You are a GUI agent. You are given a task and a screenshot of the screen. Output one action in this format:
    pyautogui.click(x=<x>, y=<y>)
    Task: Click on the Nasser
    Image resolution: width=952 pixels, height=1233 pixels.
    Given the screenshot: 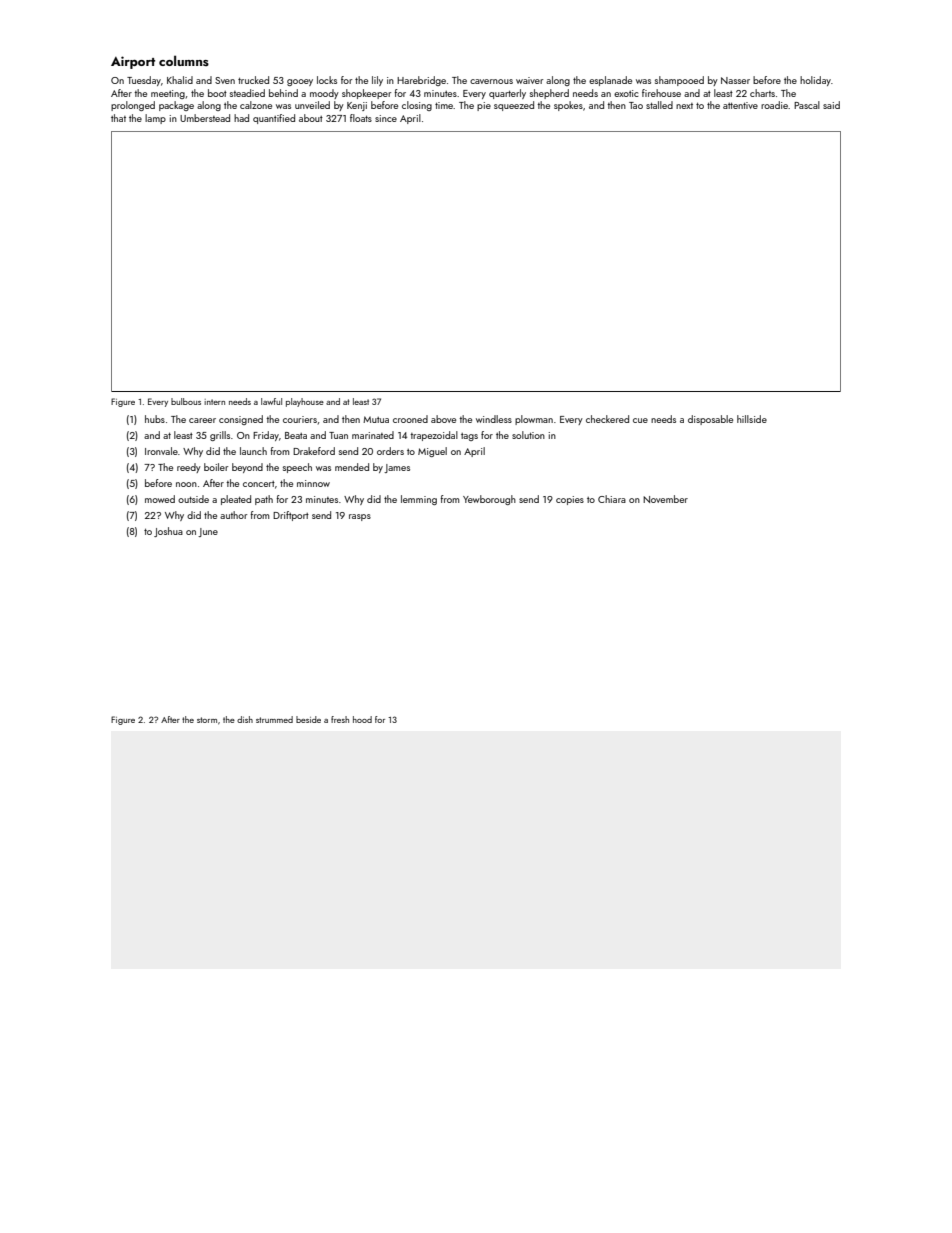 What is the action you would take?
    pyautogui.click(x=735, y=80)
